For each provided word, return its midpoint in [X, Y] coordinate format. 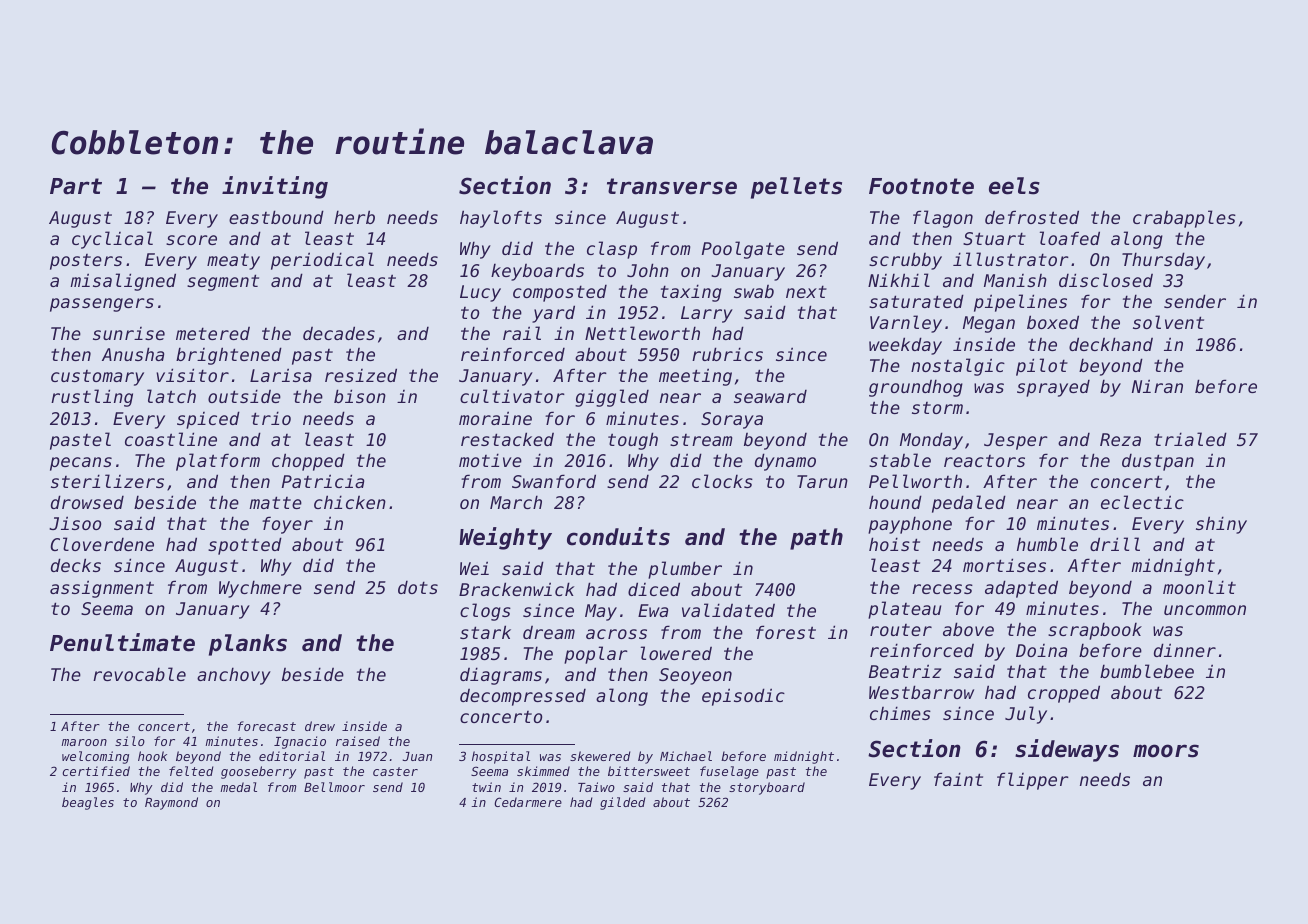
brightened [229, 356]
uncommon [1205, 610]
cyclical [112, 240]
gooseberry [258, 772]
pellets [796, 188]
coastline [171, 439]
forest [786, 632]
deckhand [1111, 344]
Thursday [1163, 261]
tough [633, 441]
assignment [102, 589]
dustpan [1158, 462]
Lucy [480, 293]
